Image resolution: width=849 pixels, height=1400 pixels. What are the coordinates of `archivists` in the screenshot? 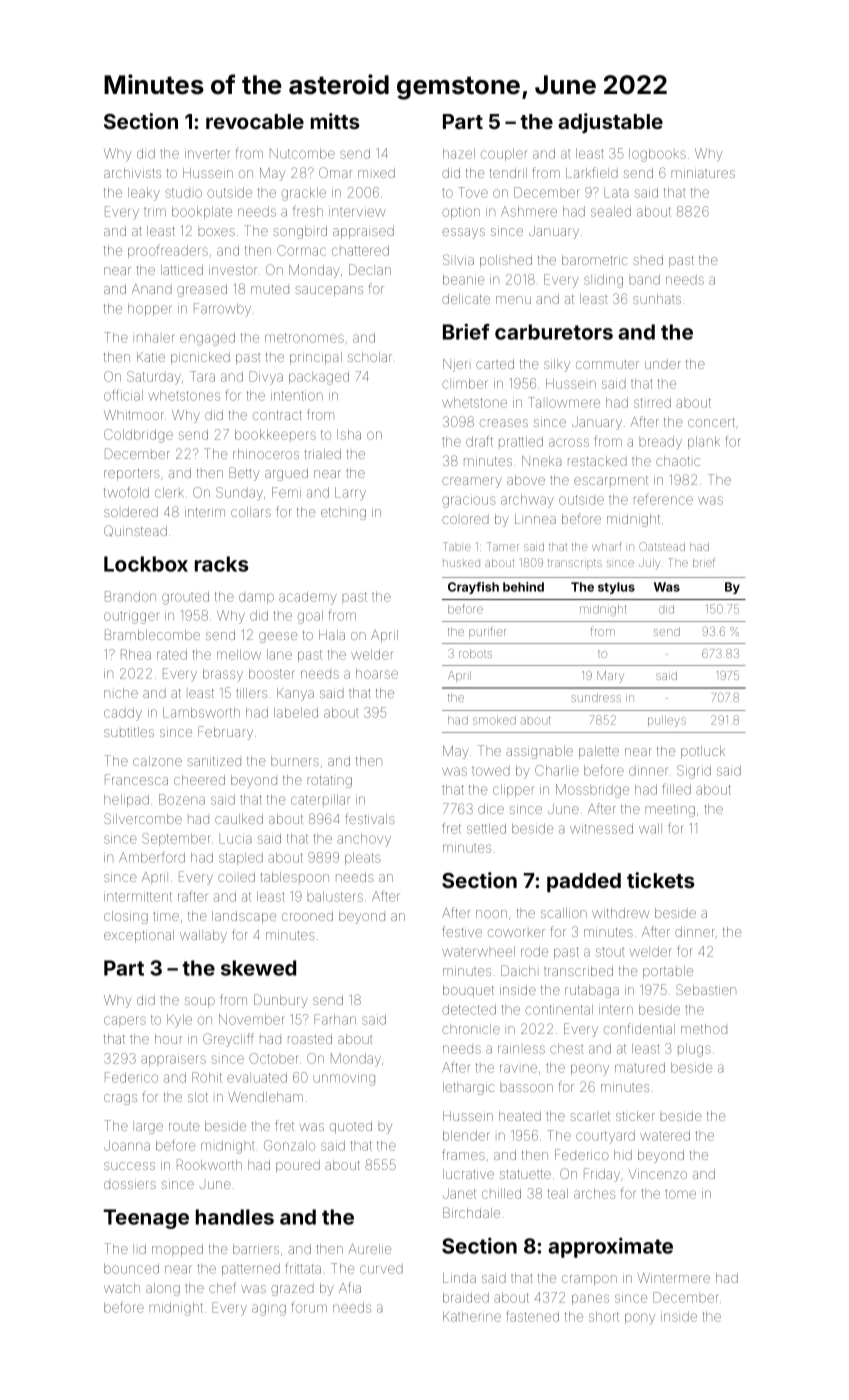 It's located at (132, 173).
